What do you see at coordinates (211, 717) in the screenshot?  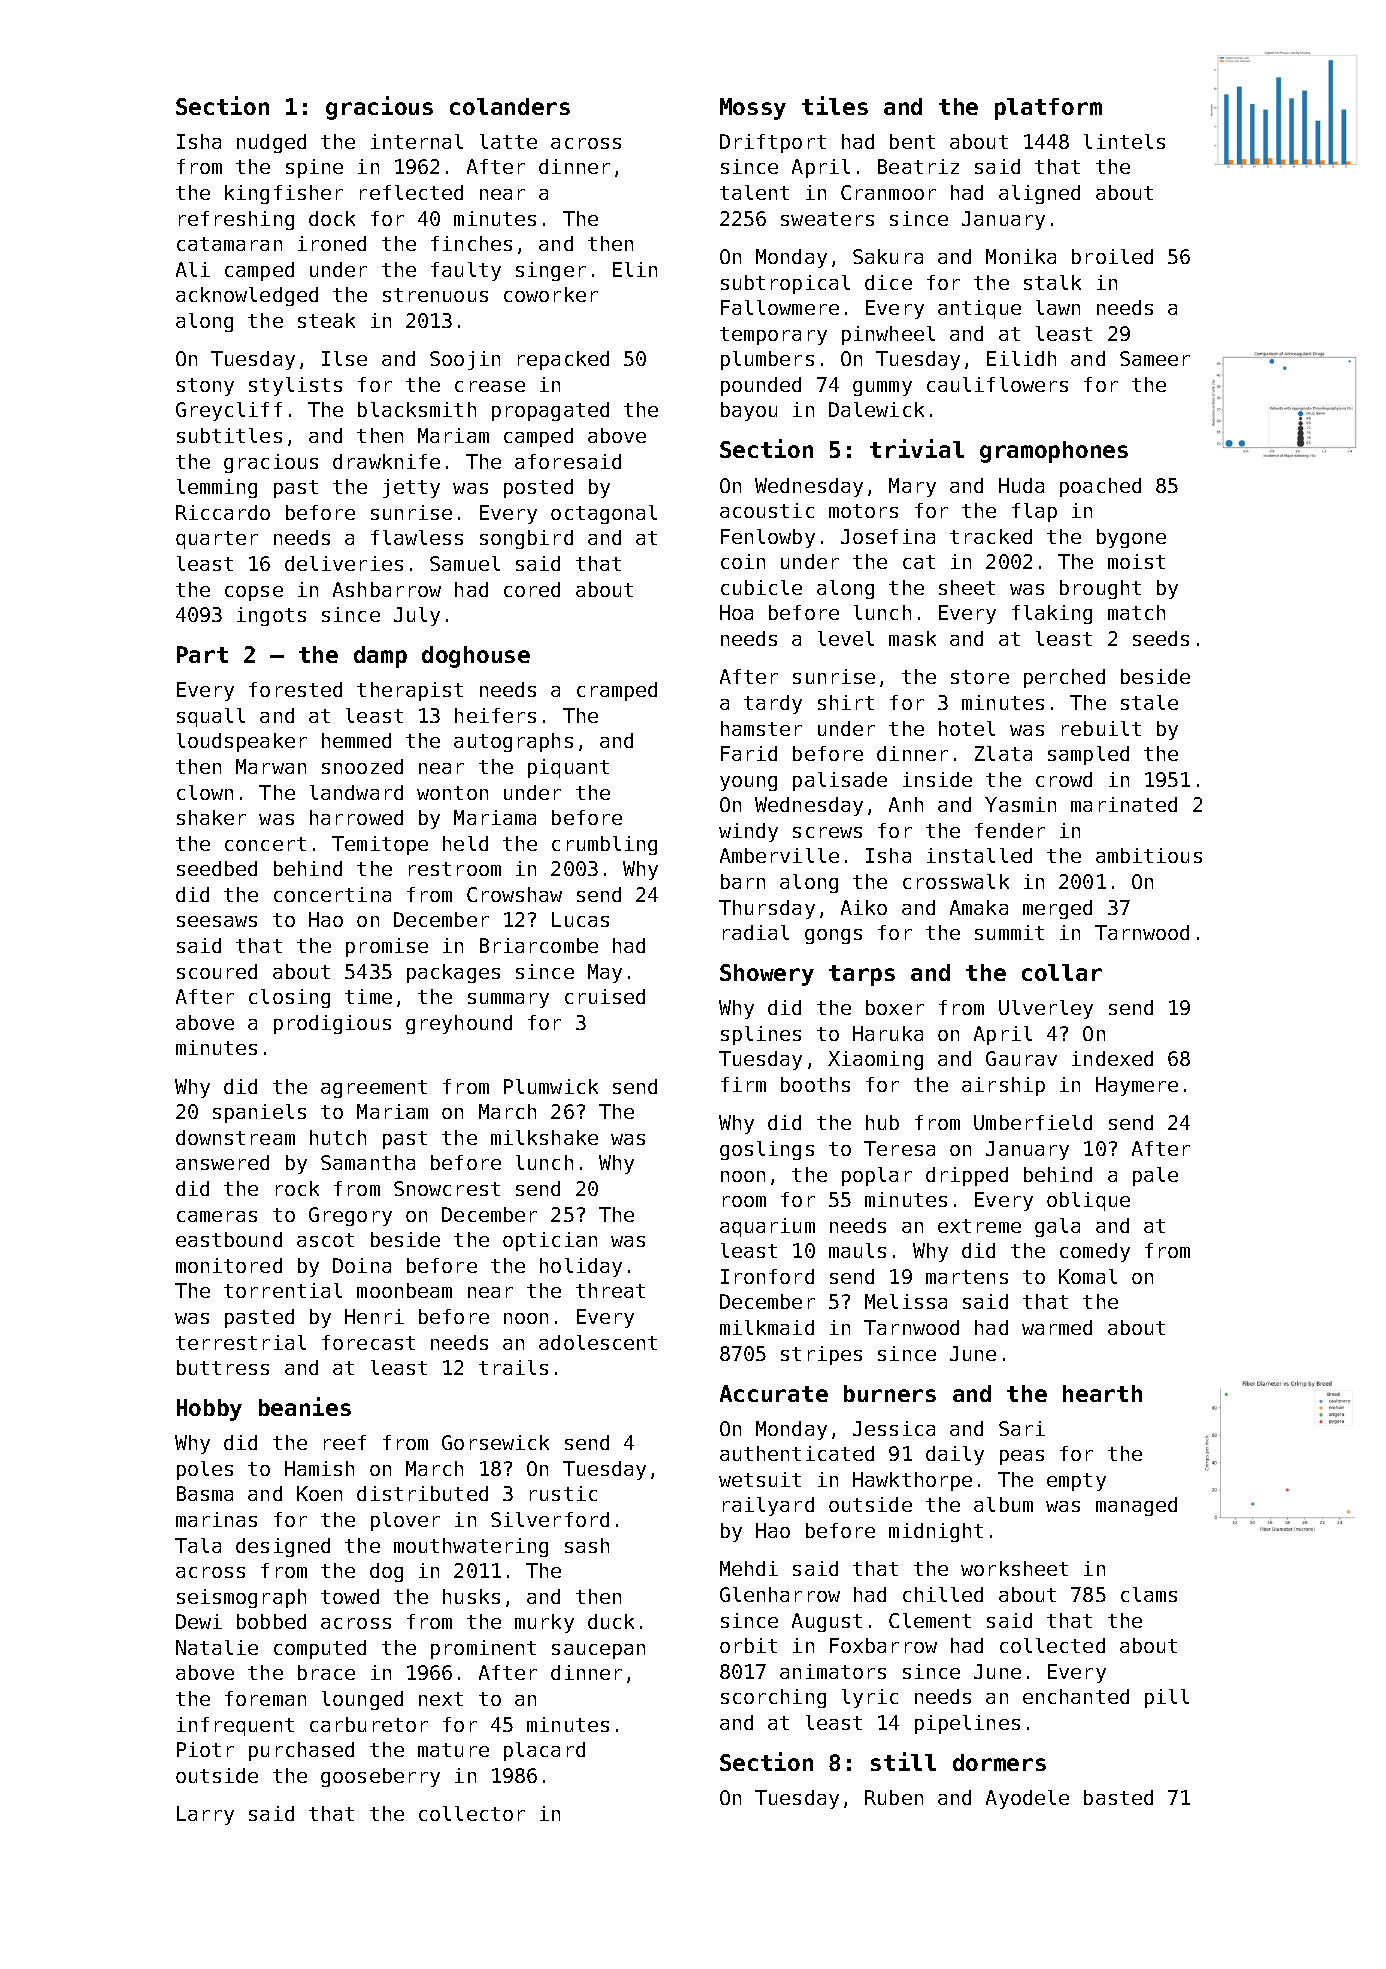 I see `squall` at bounding box center [211, 717].
